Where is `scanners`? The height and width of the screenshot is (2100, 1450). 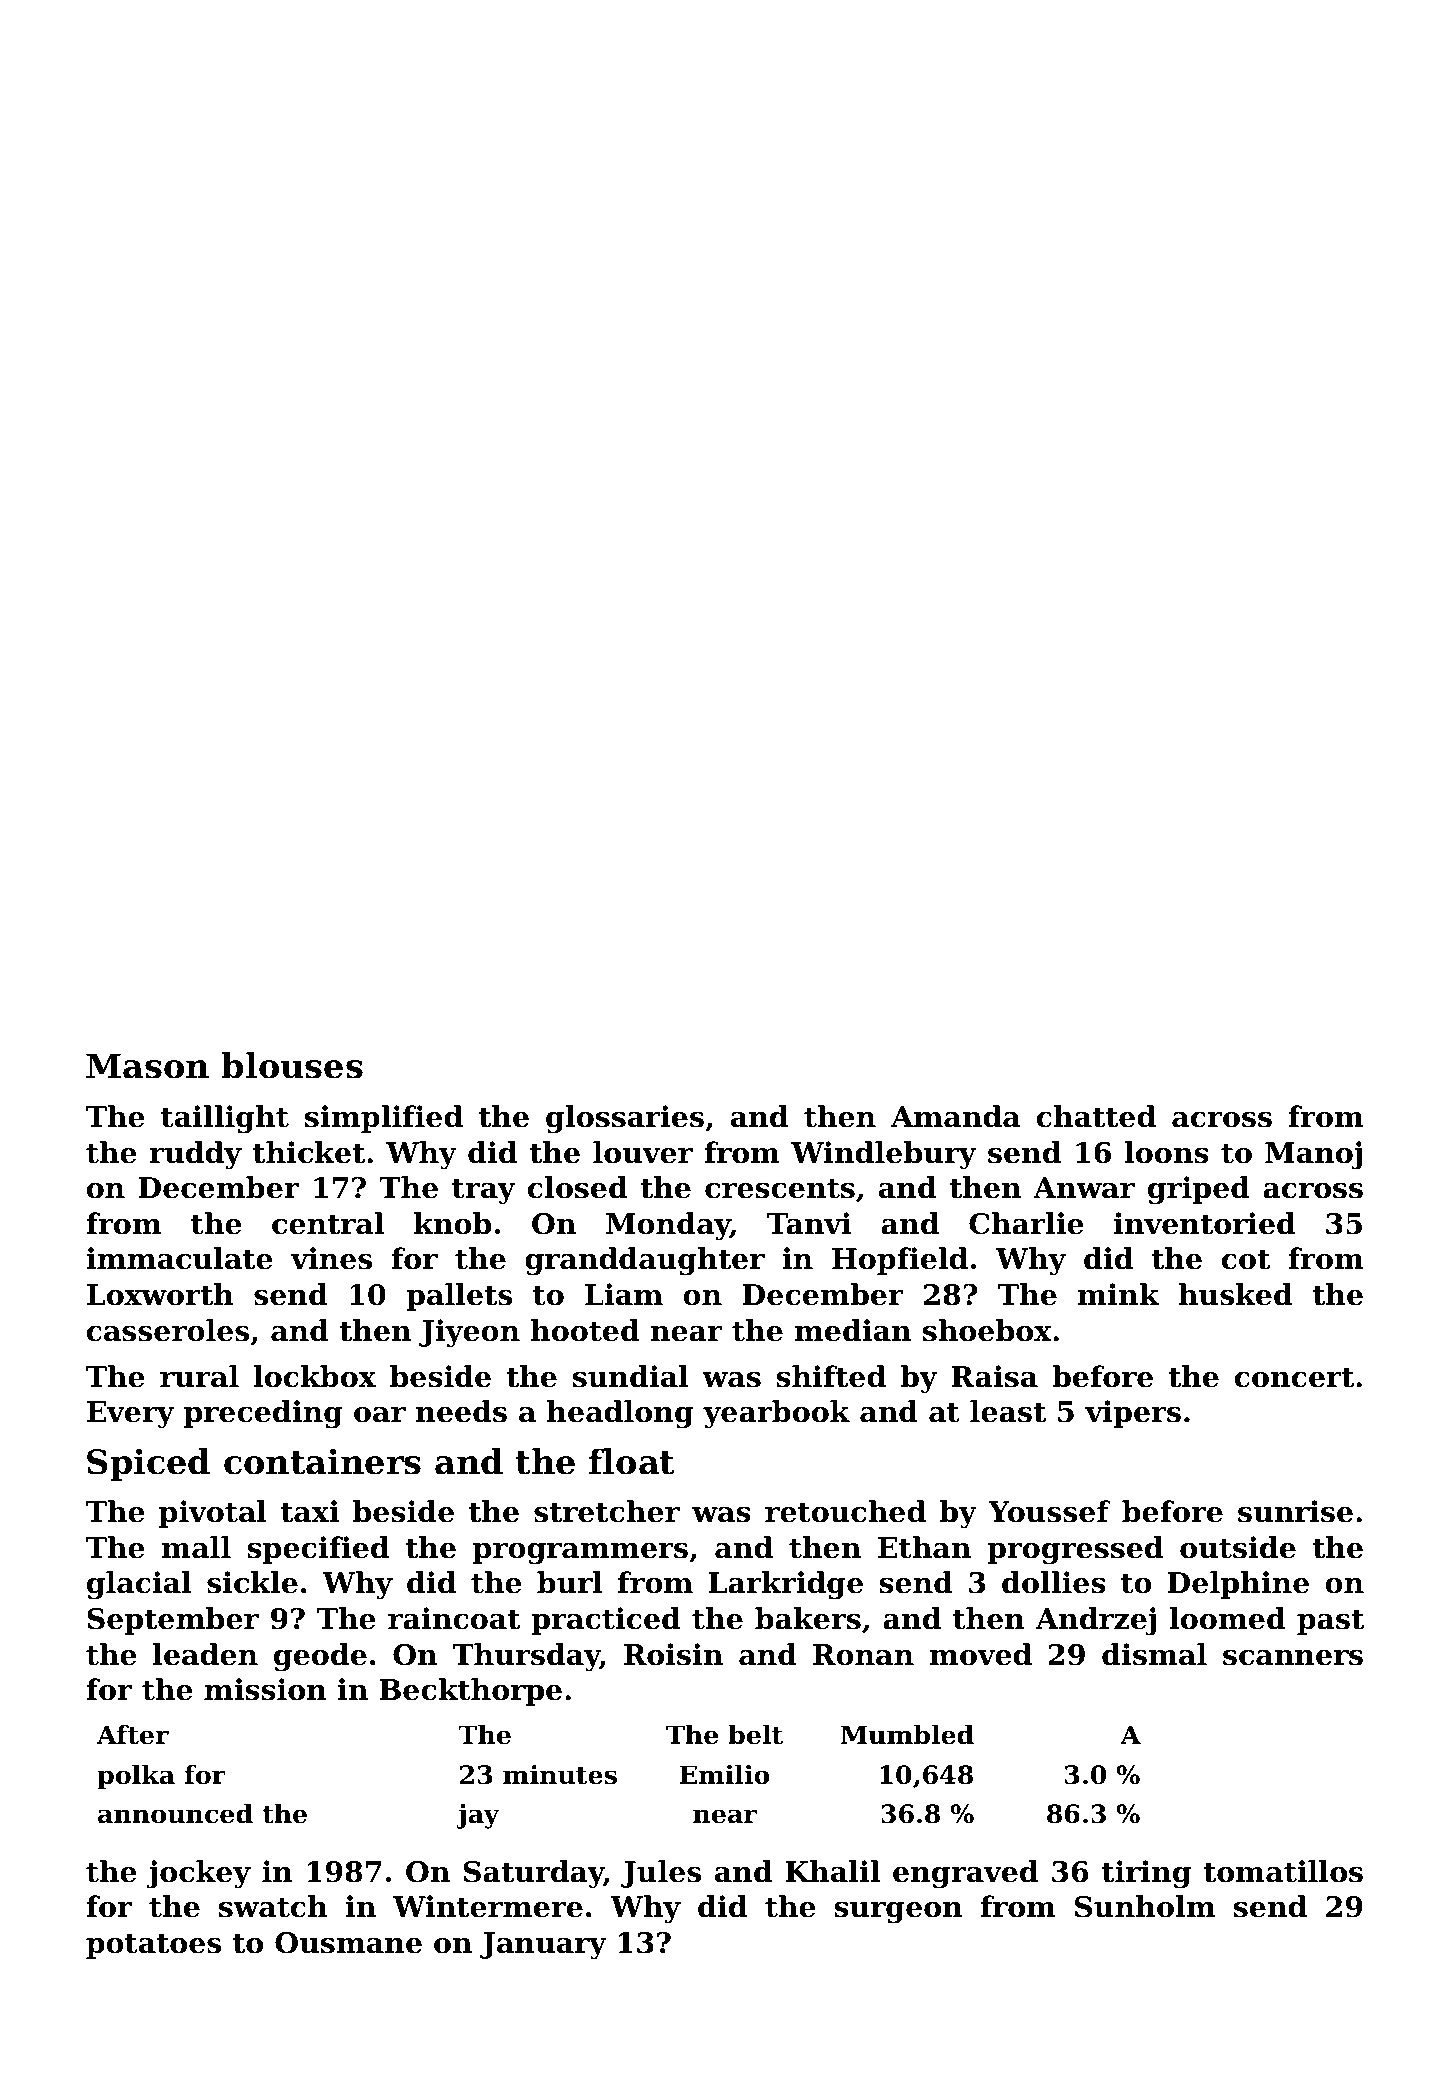
scanners is located at coordinates (1293, 1658).
